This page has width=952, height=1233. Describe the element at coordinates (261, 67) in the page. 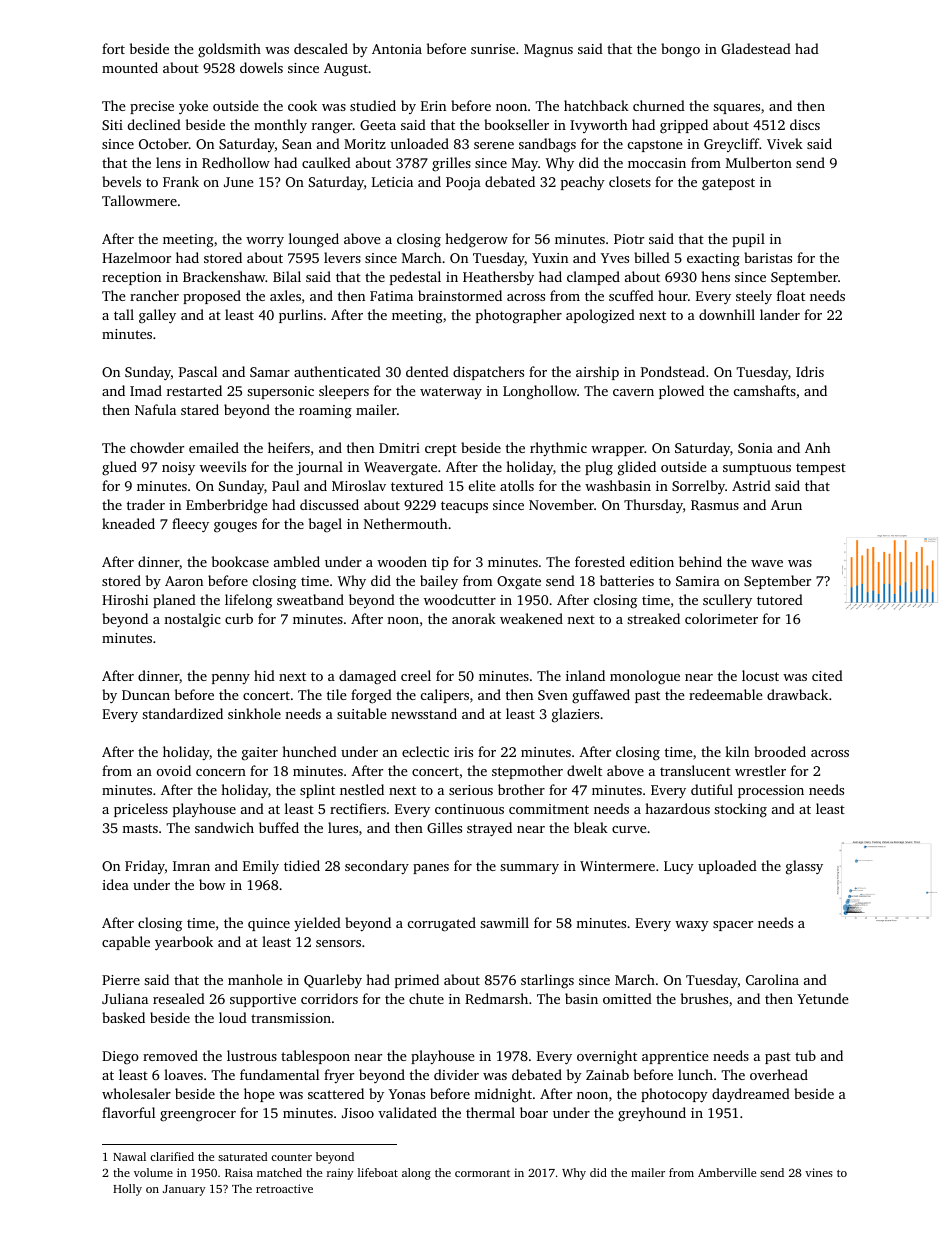

I see `dowels` at that location.
